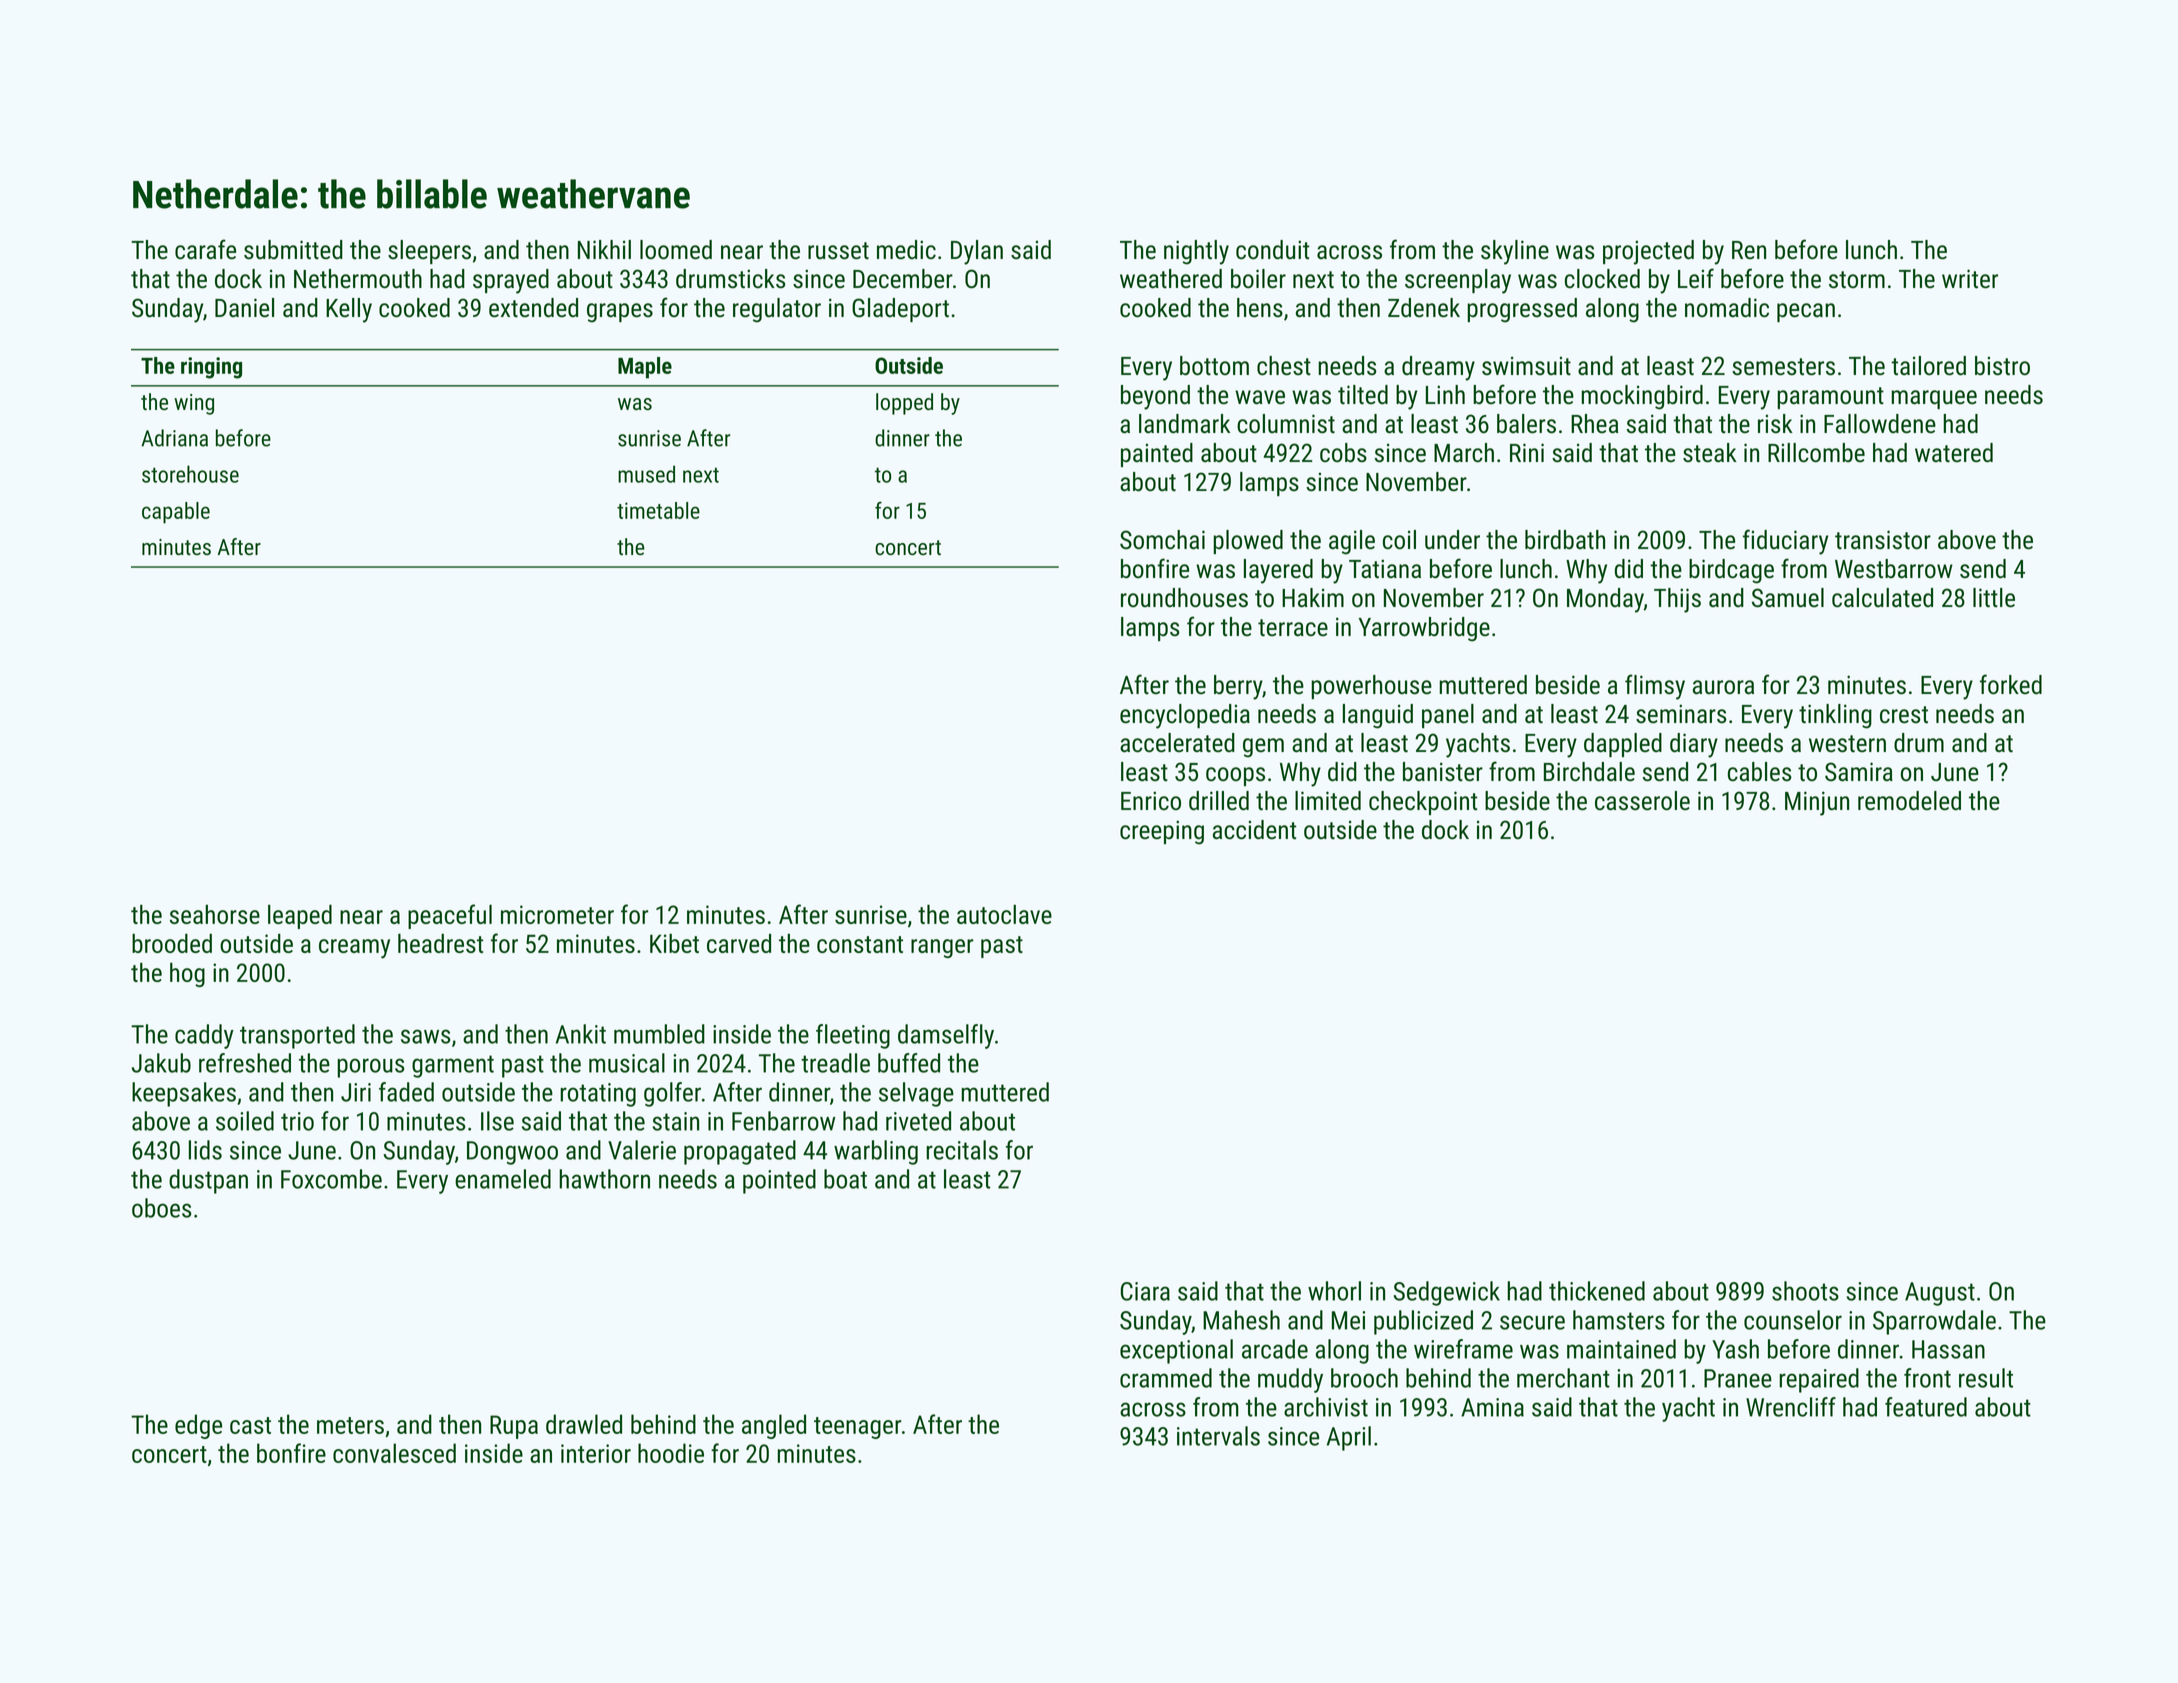  I want to click on cast, so click(250, 1425).
